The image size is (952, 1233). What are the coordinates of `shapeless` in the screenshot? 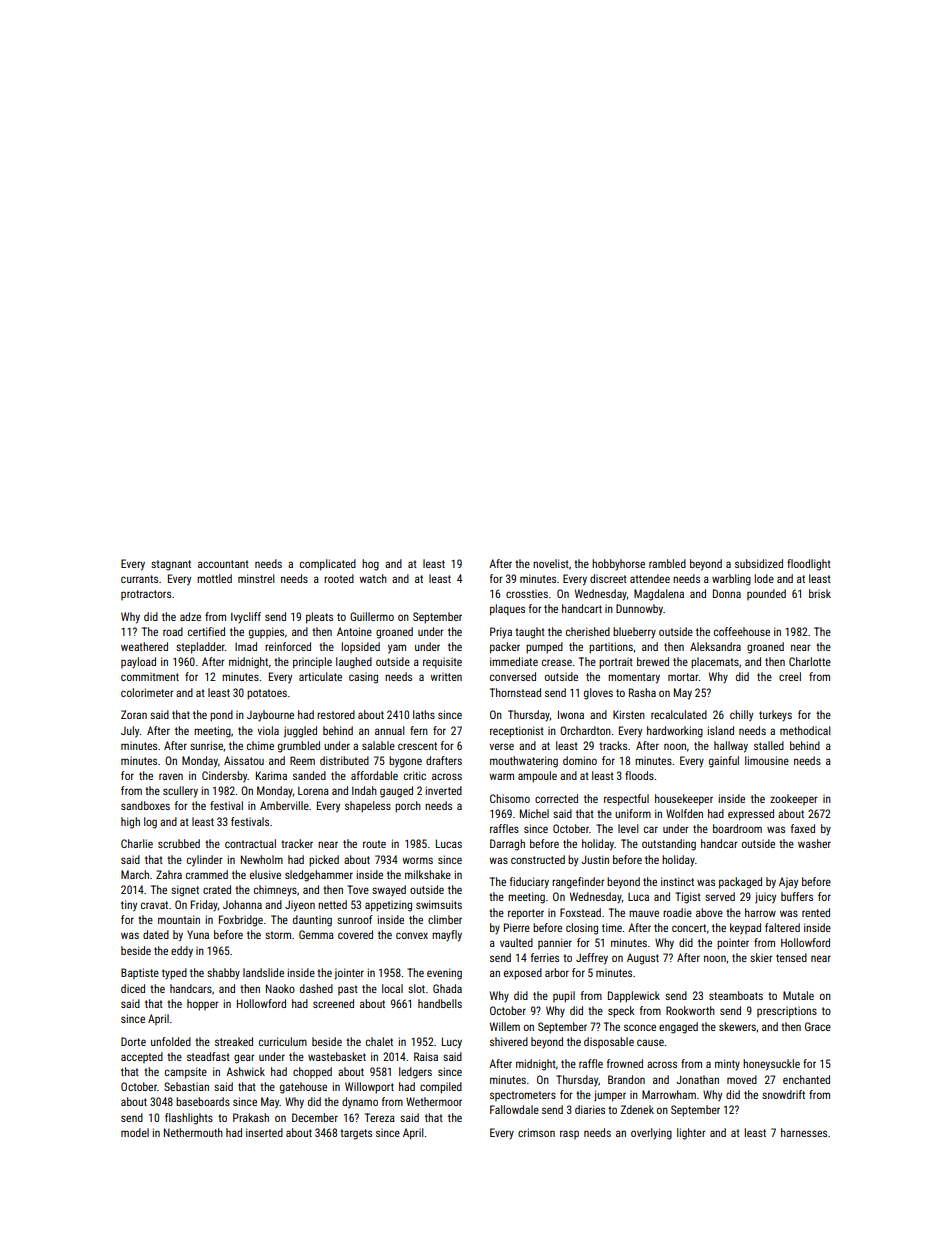 It's located at (368, 807).
